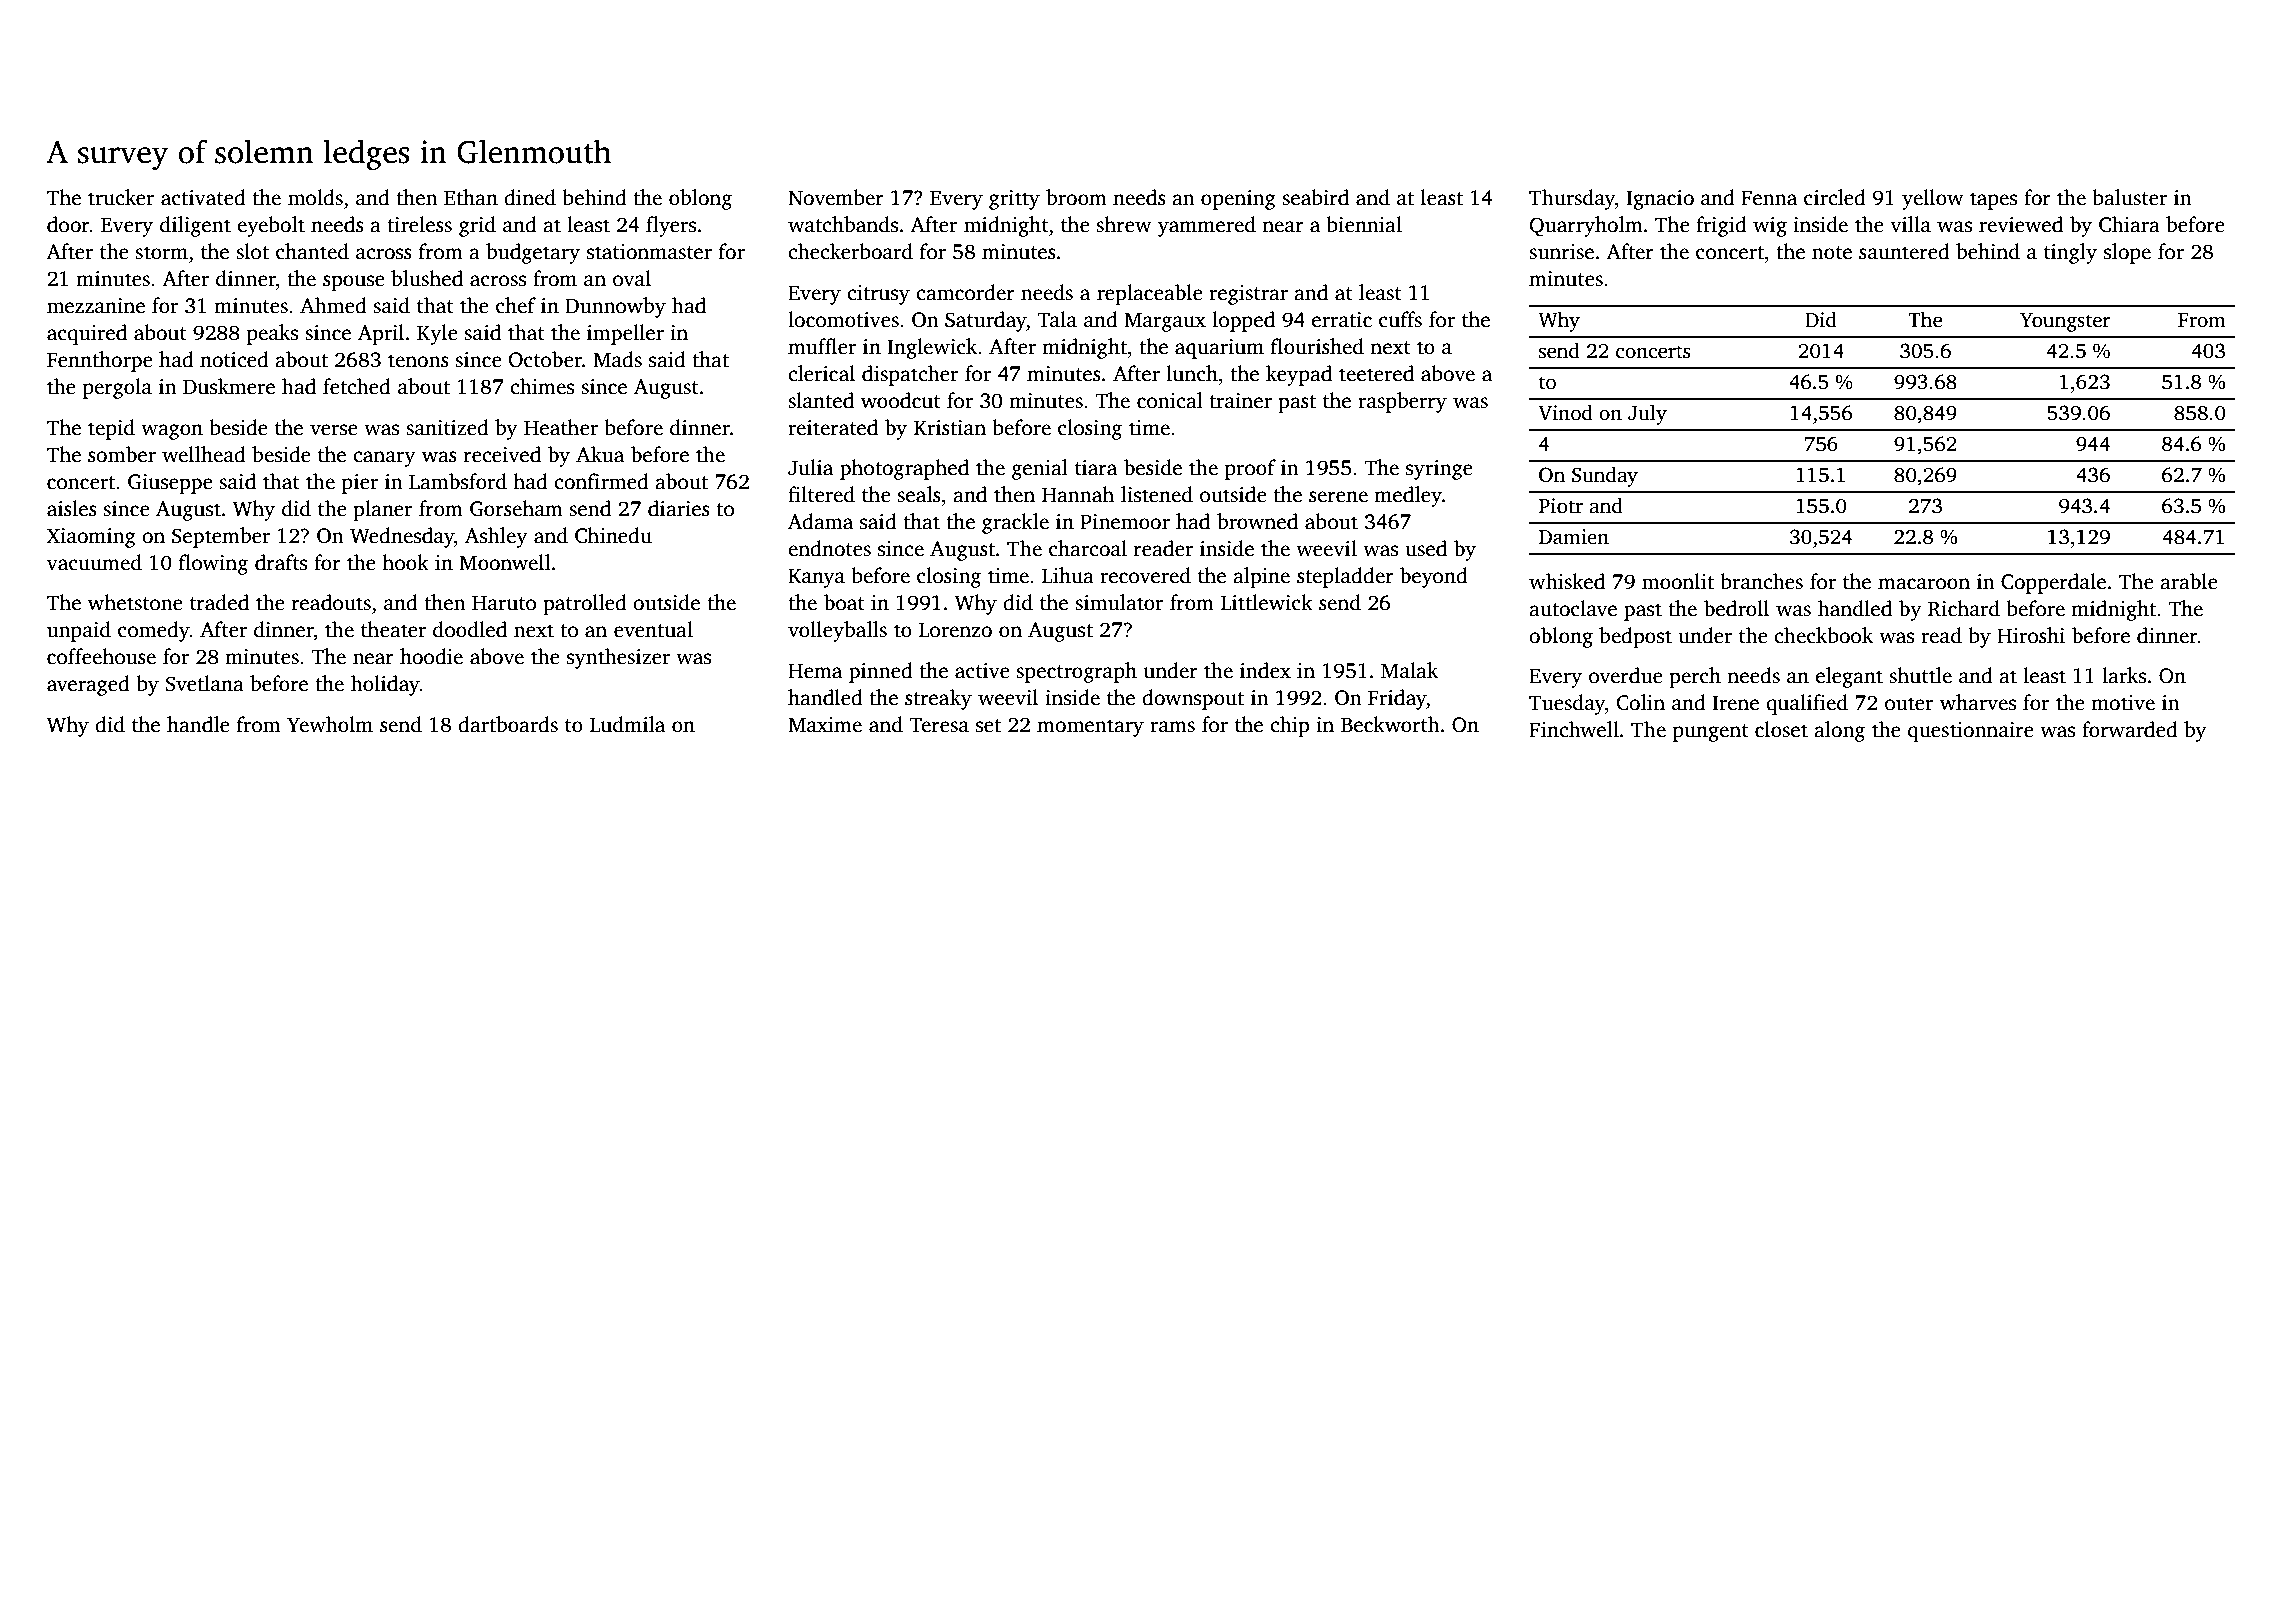  Describe the element at coordinates (1835, 197) in the screenshot. I see `circled` at that location.
